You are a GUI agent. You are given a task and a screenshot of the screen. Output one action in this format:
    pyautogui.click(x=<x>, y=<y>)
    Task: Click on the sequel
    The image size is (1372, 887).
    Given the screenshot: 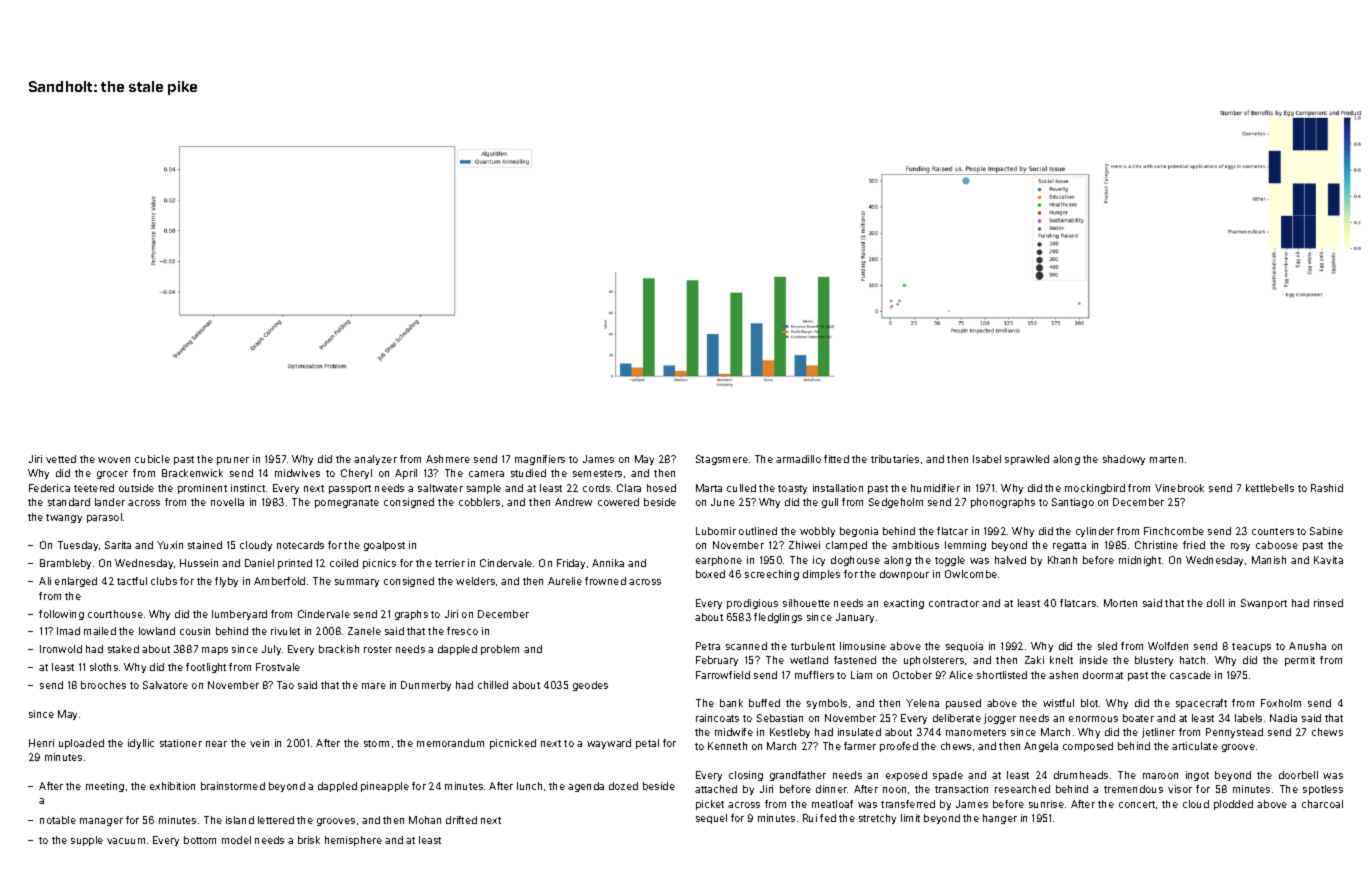 What is the action you would take?
    pyautogui.click(x=711, y=819)
